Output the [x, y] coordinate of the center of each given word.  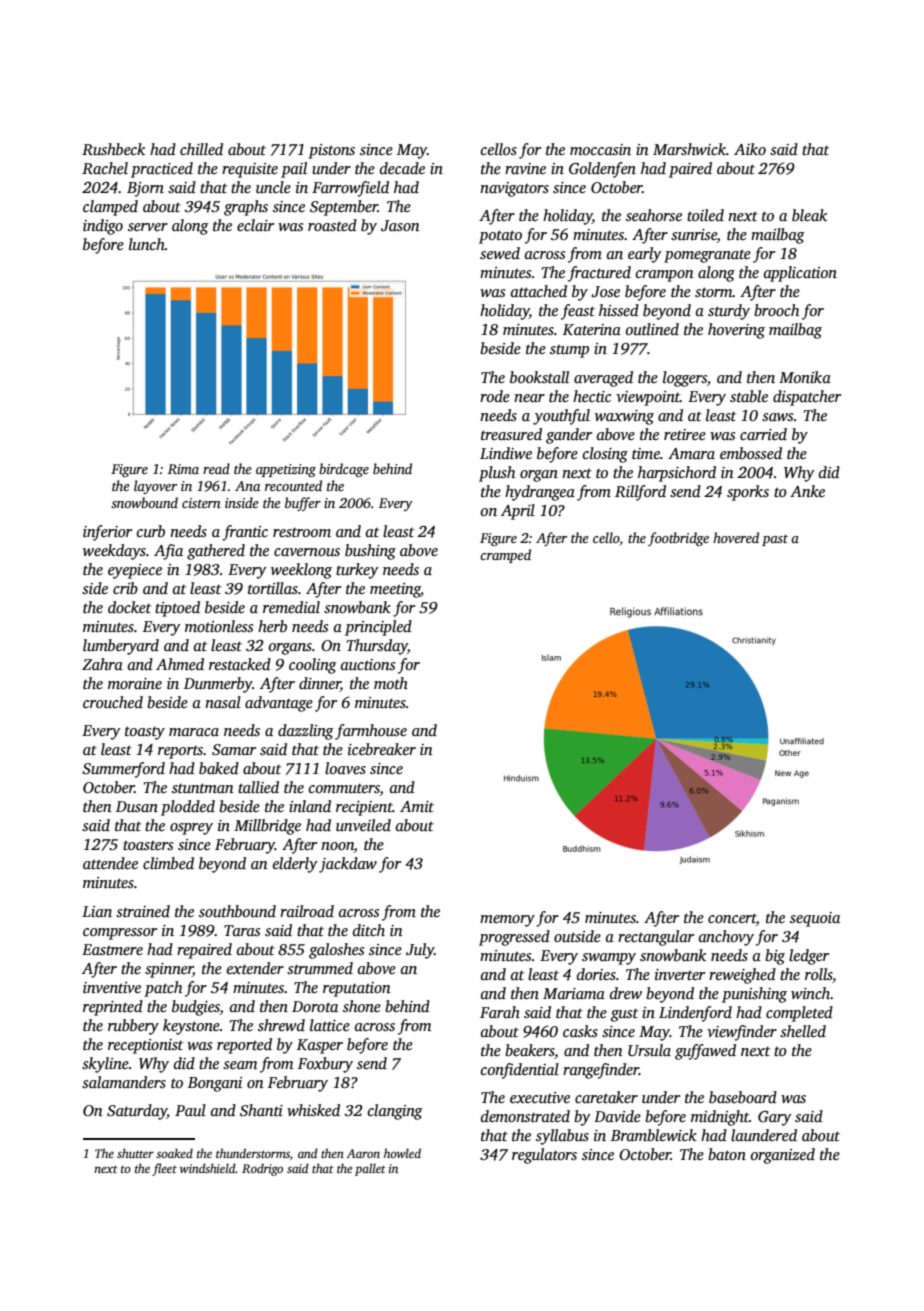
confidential [520, 1071]
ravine [525, 168]
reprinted [113, 1008]
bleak [809, 215]
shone [362, 1006]
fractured [599, 274]
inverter [680, 974]
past [775, 540]
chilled [201, 149]
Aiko [750, 149]
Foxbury [325, 1065]
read [216, 468]
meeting [395, 590]
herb [272, 626]
